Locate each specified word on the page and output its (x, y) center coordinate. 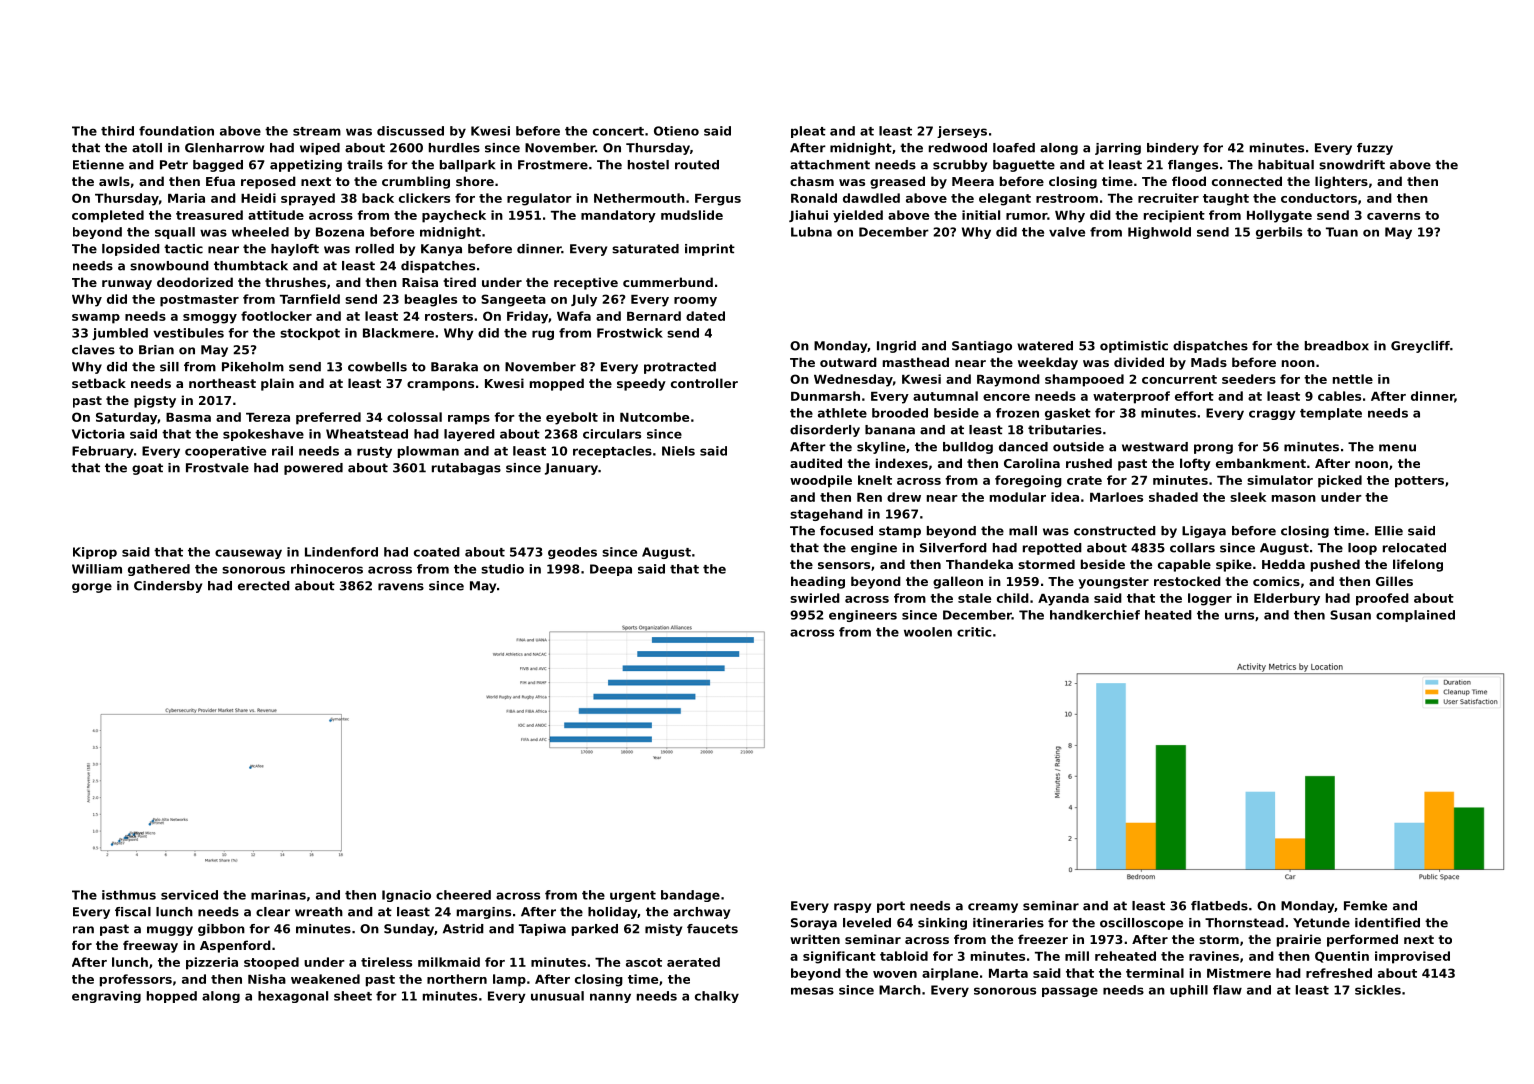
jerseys (962, 132)
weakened (325, 979)
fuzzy (1375, 149)
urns (1239, 616)
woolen (928, 632)
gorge (92, 588)
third (117, 131)
